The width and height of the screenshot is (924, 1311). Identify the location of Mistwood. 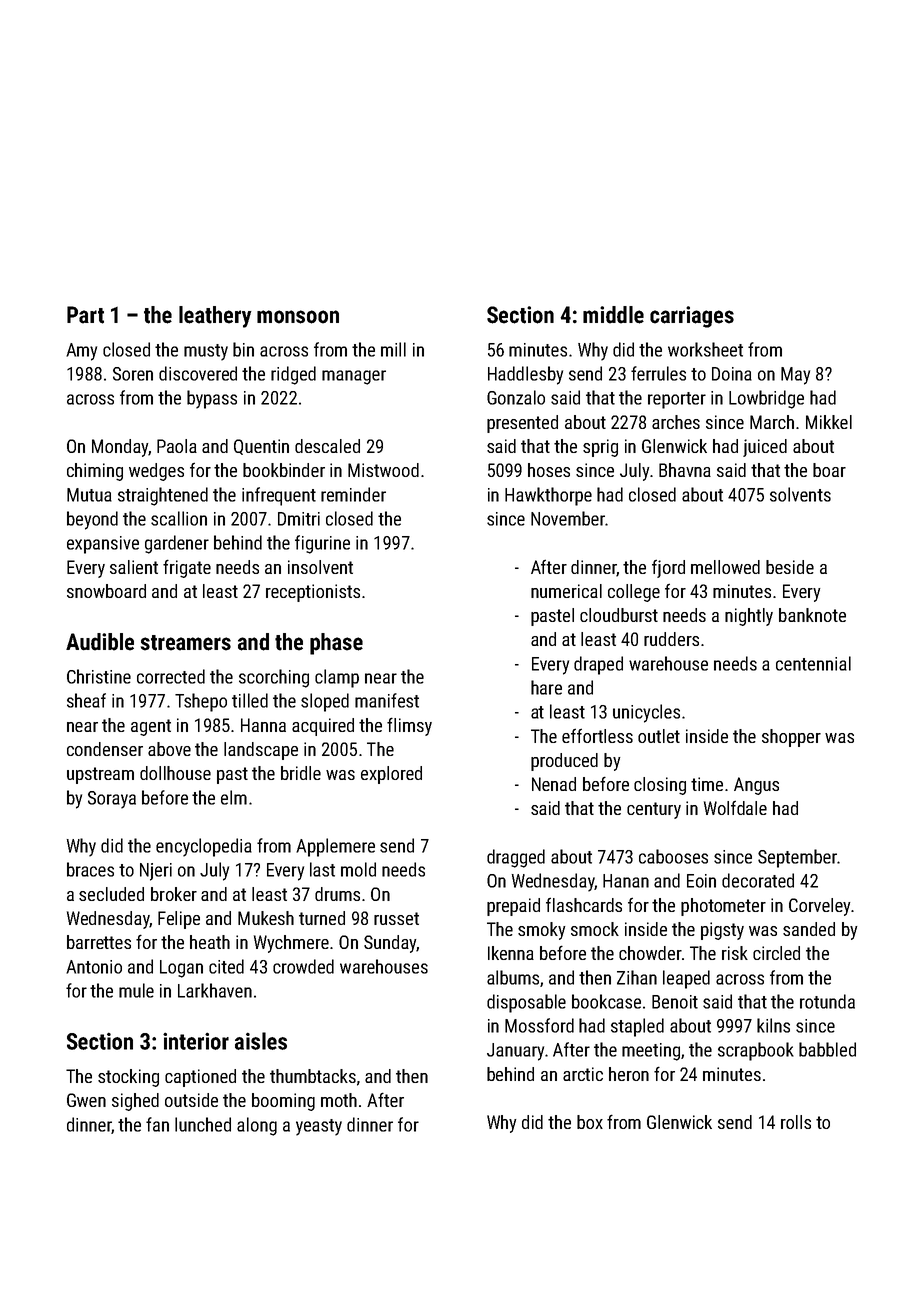
(383, 470).
